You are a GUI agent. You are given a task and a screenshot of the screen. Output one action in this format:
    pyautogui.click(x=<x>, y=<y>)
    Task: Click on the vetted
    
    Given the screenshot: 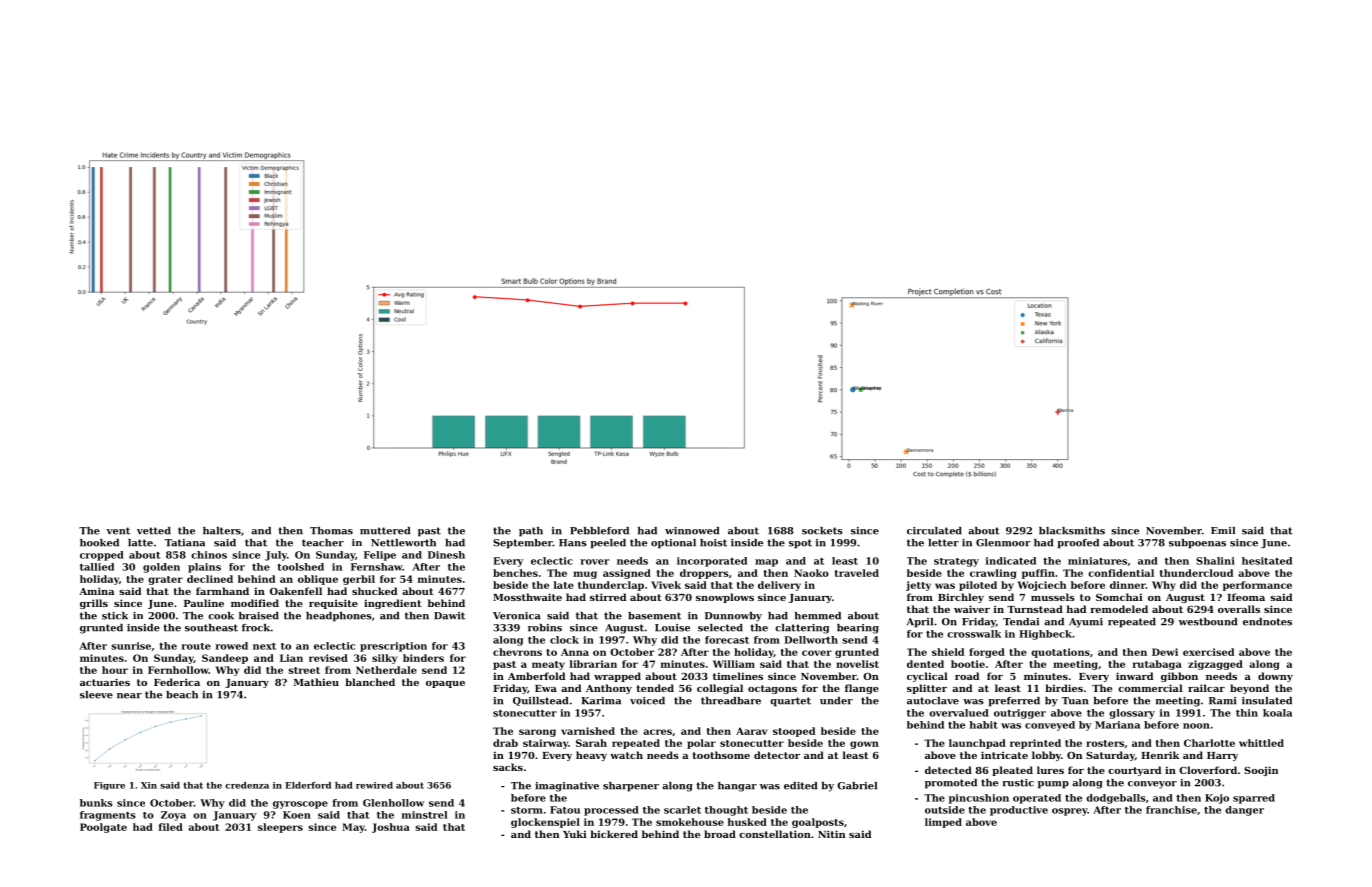 What is the action you would take?
    pyautogui.click(x=154, y=531)
